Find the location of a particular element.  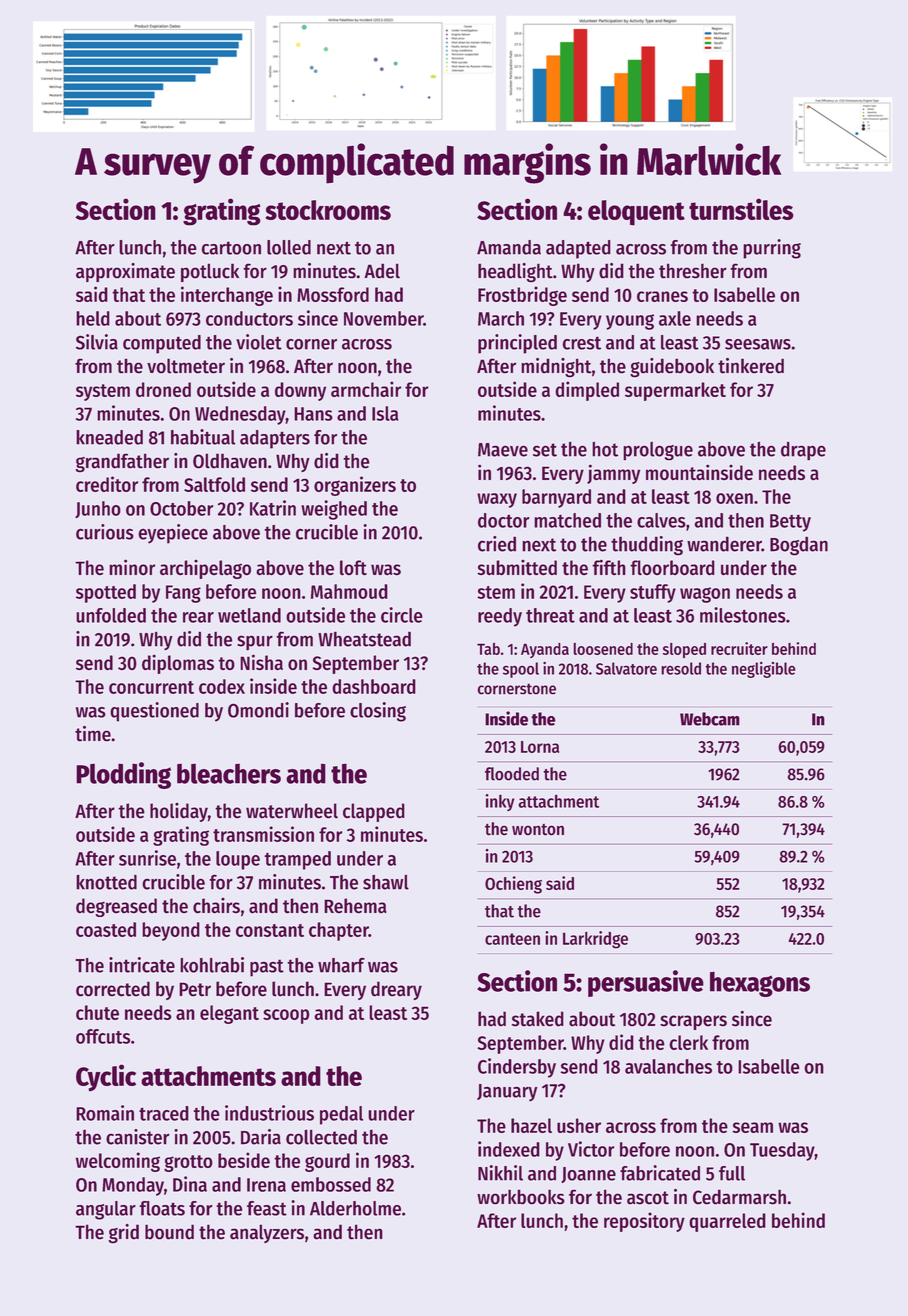

bound is located at coordinates (169, 1232).
